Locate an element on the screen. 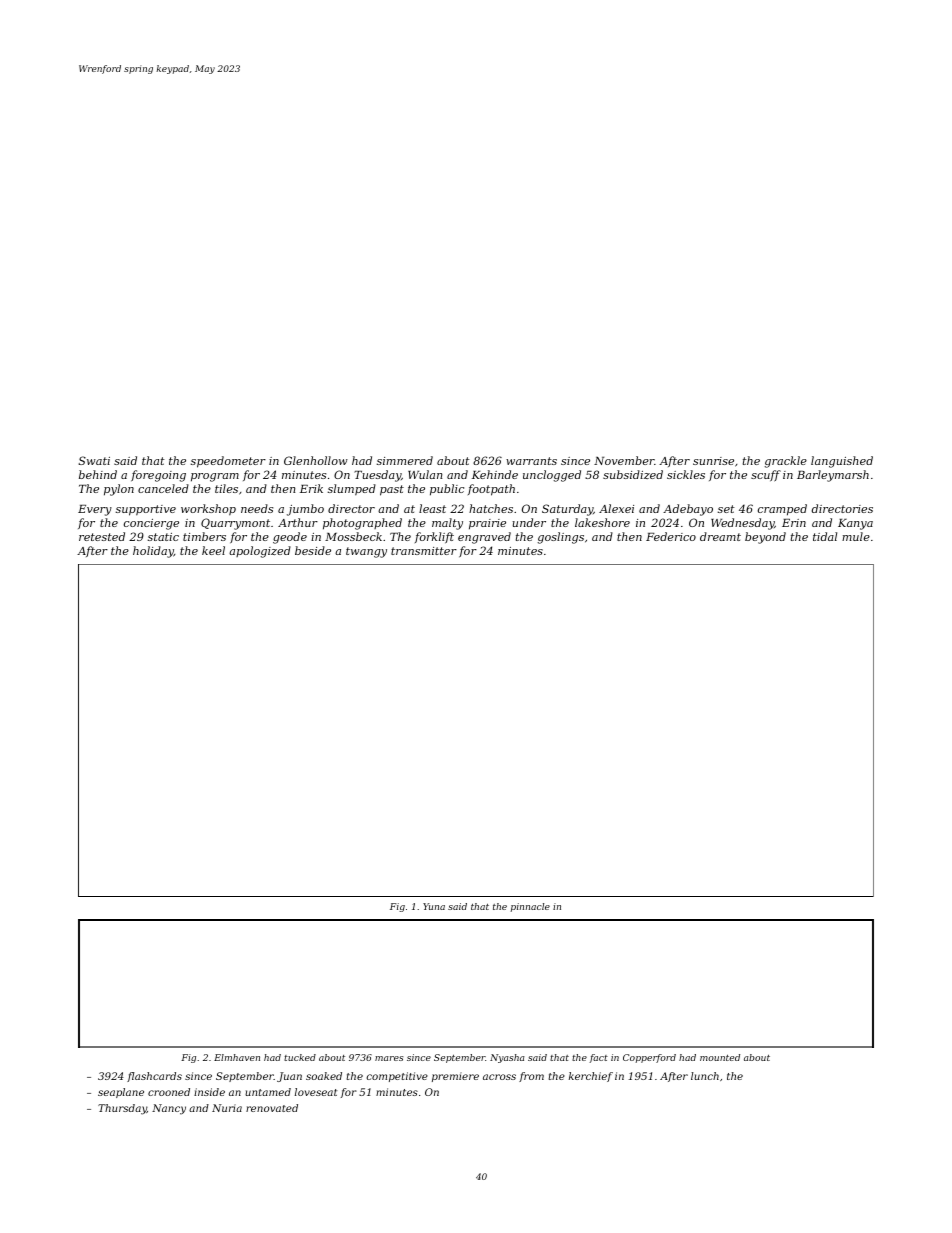  lunch is located at coordinates (705, 1076).
